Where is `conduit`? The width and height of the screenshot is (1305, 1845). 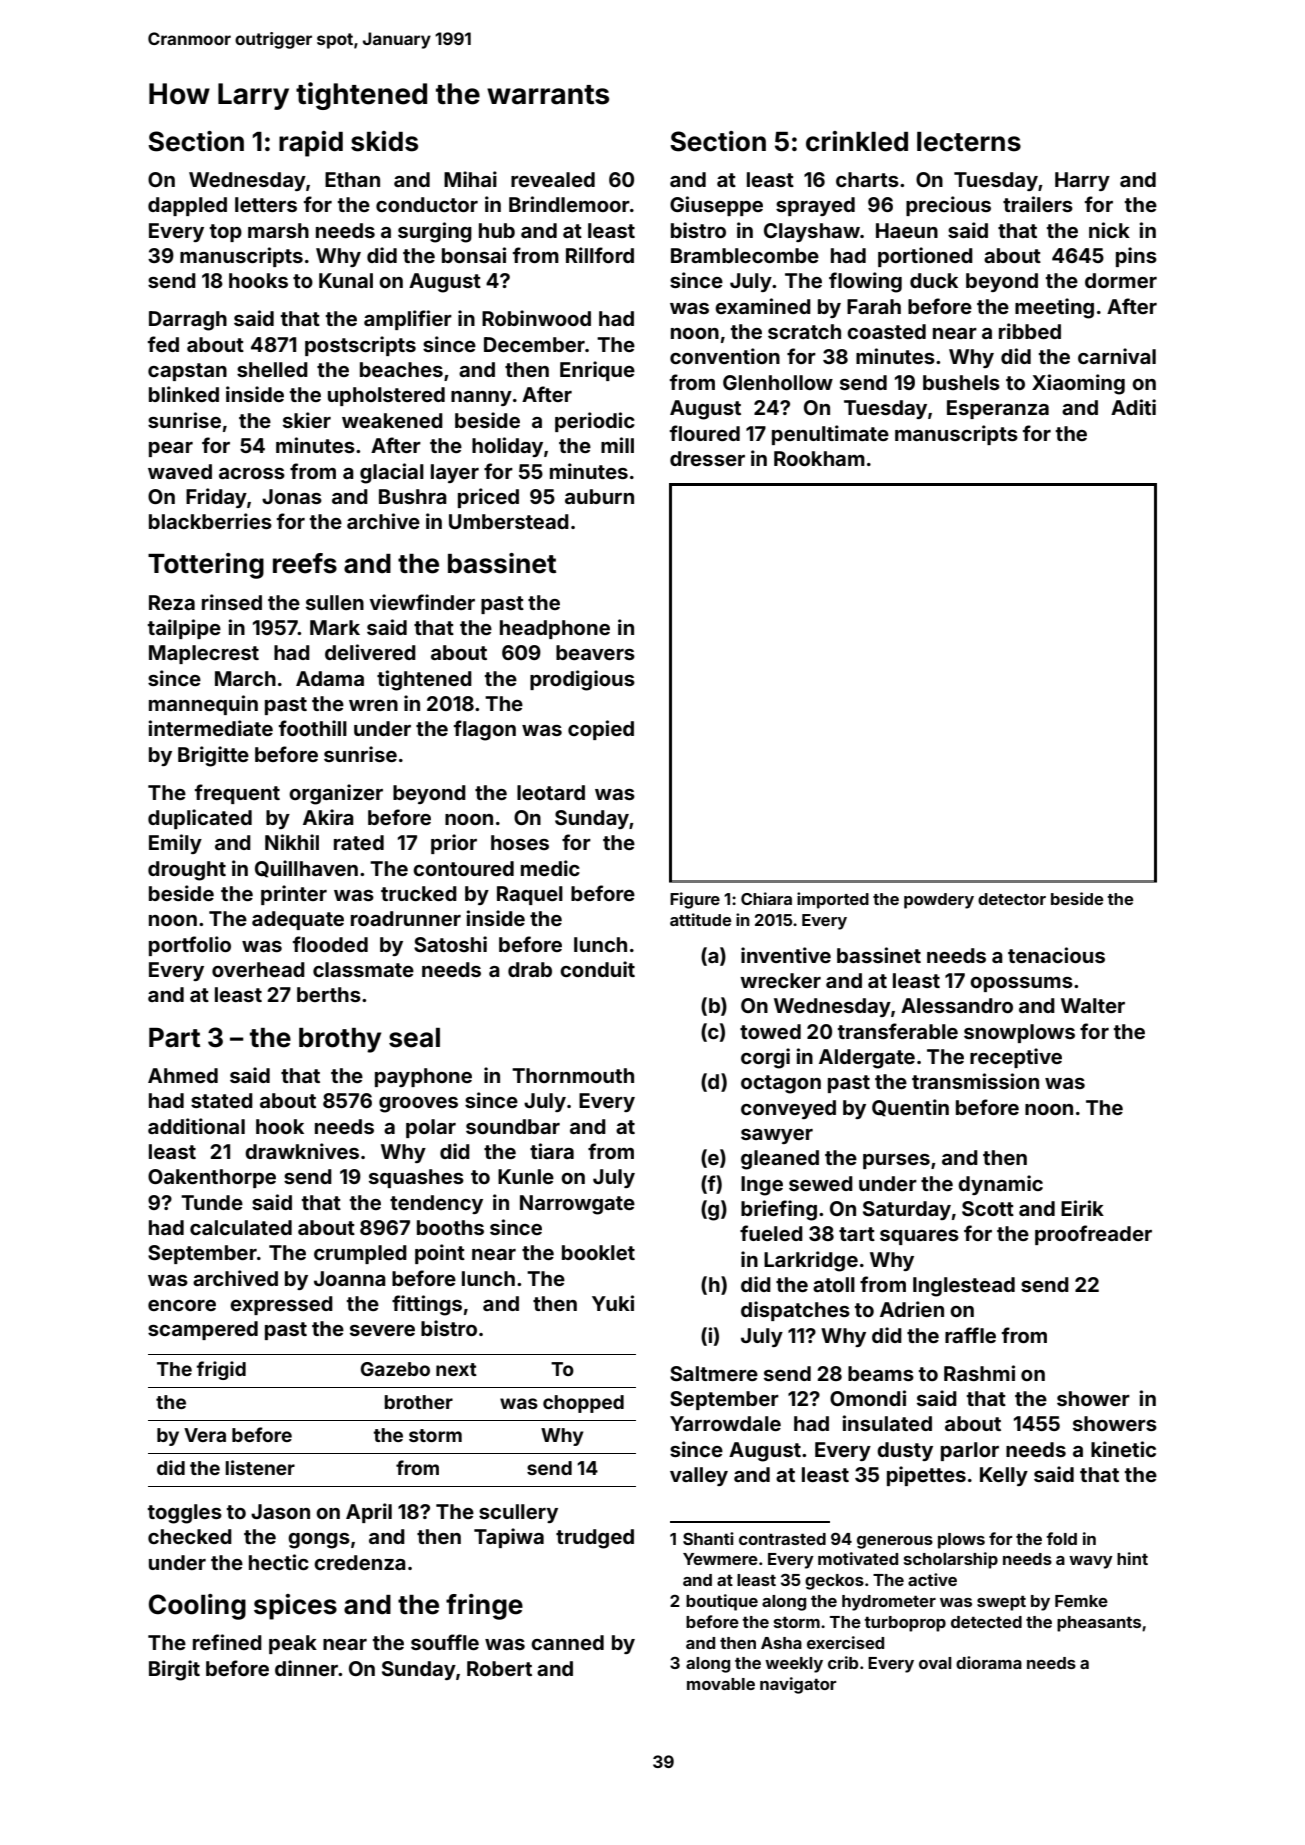 conduit is located at coordinates (597, 969).
